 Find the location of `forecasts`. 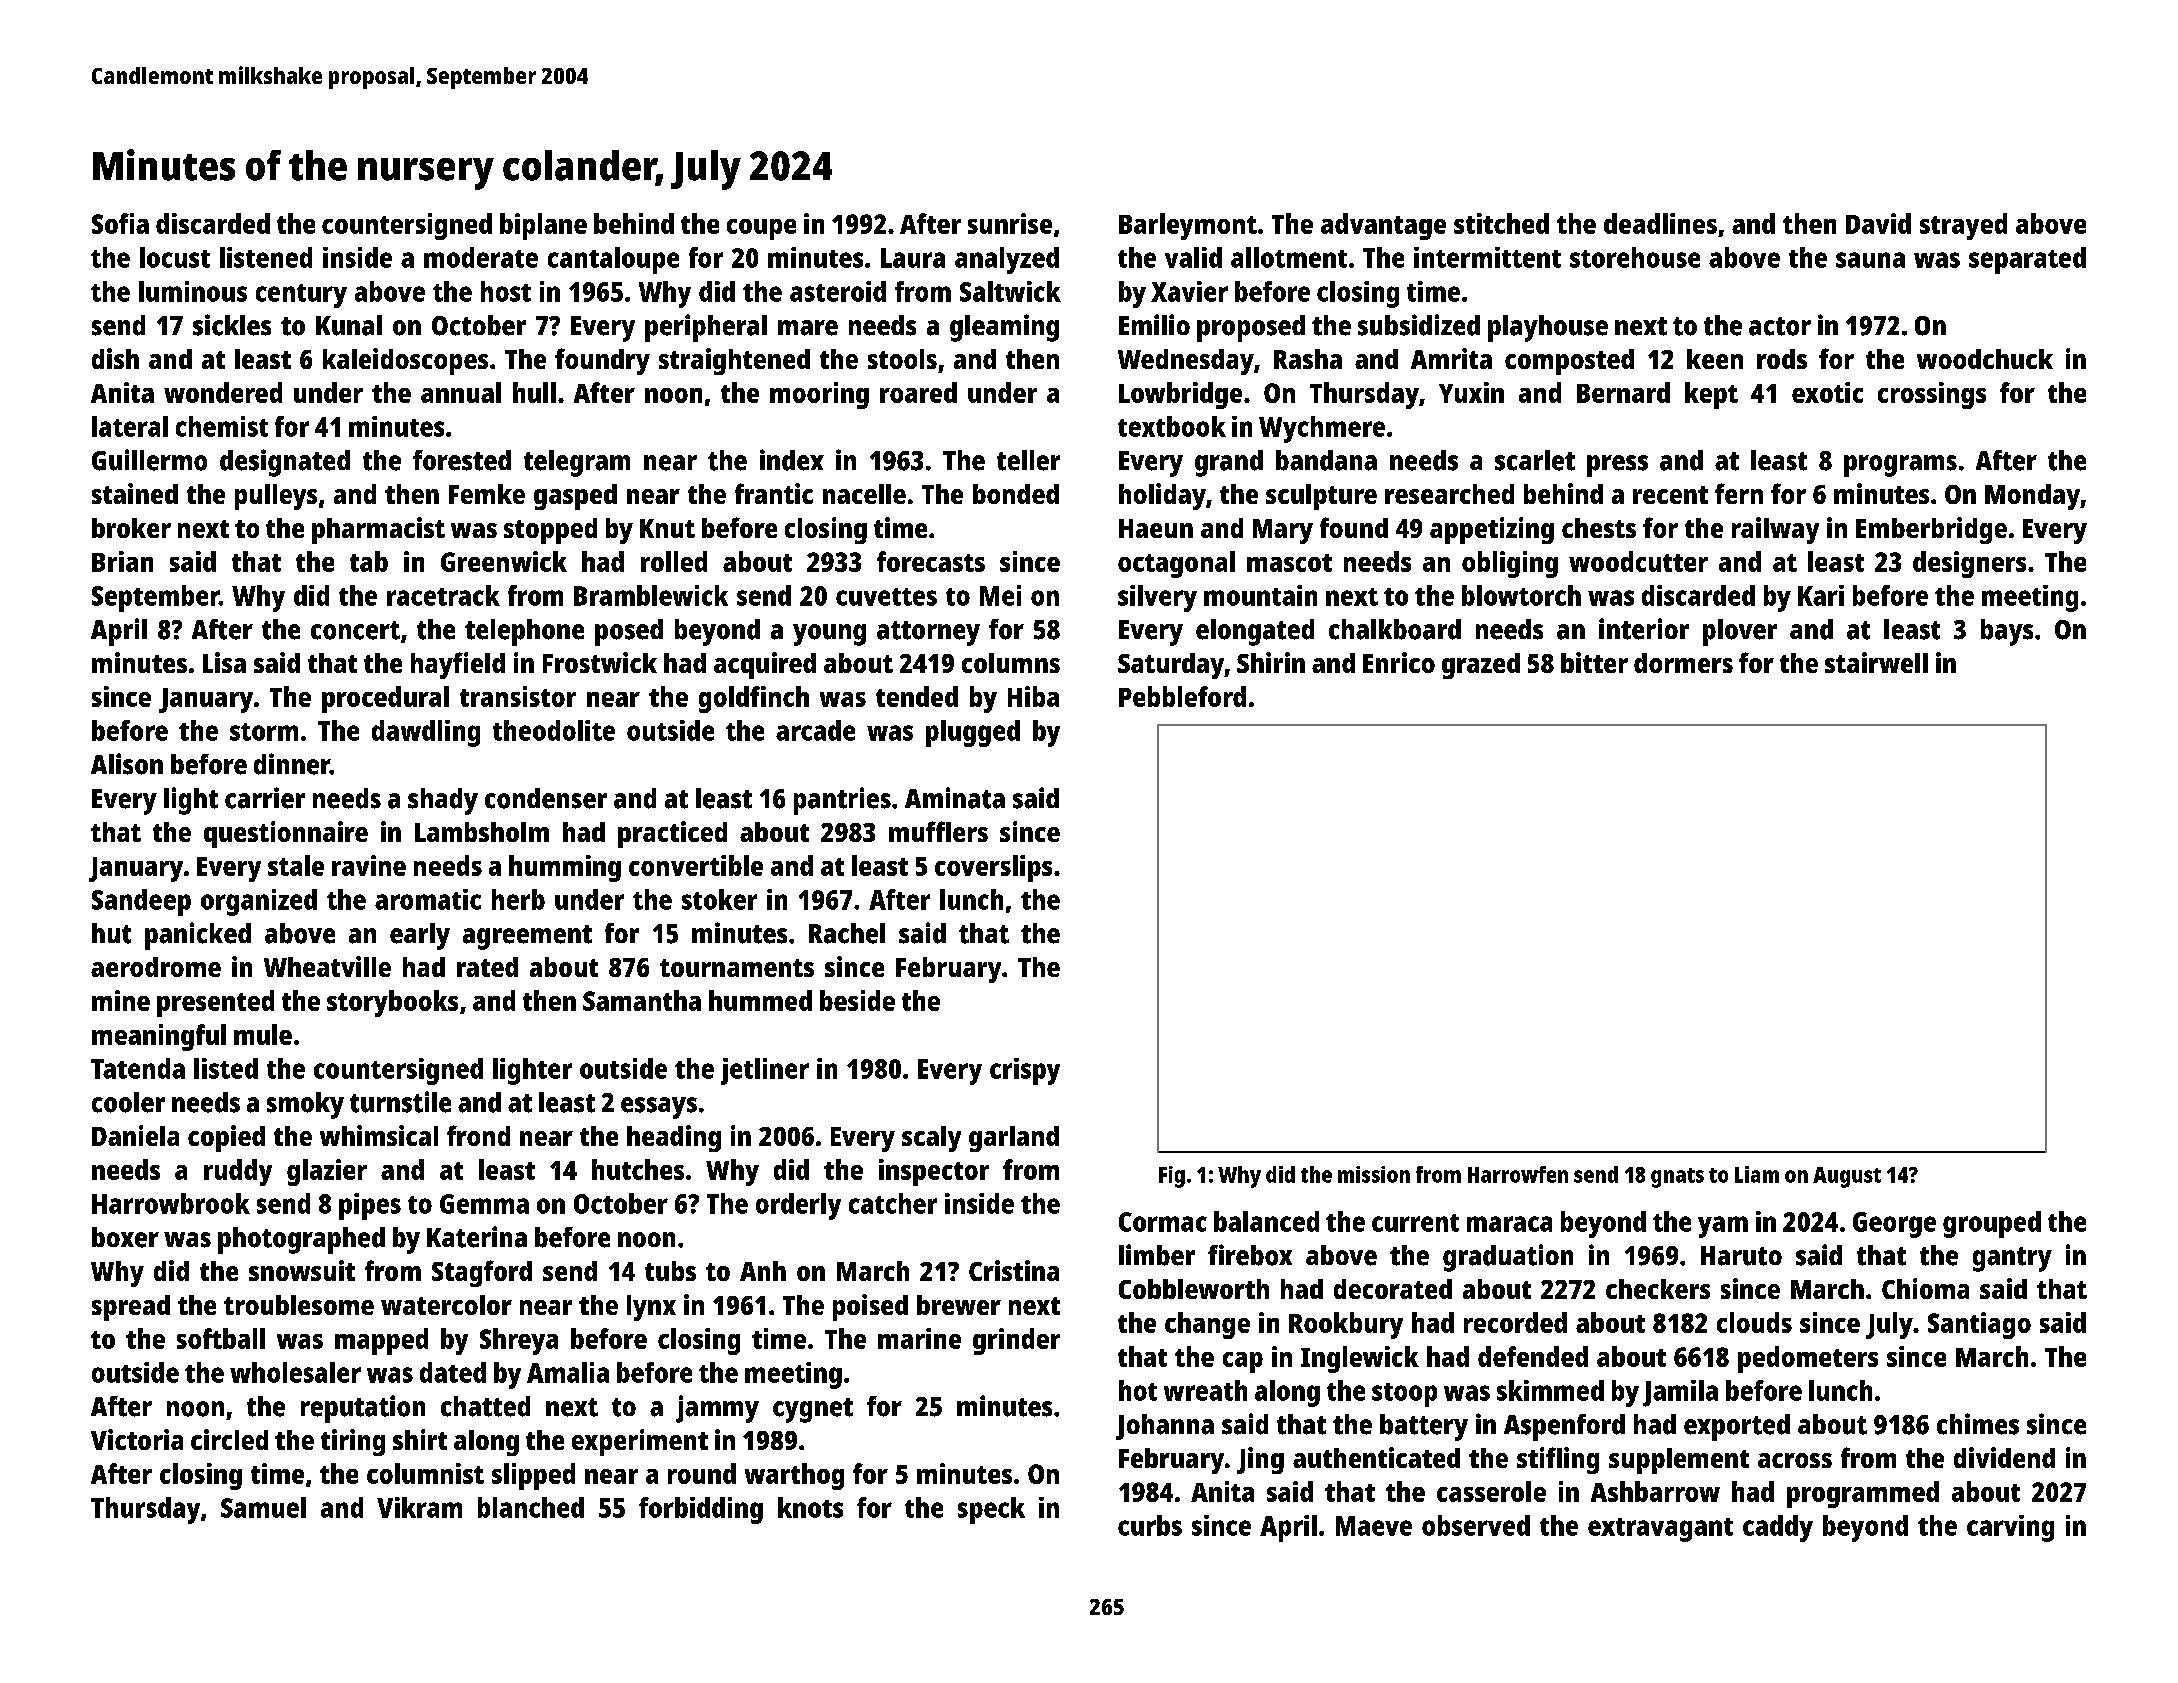

forecasts is located at coordinates (931, 561).
